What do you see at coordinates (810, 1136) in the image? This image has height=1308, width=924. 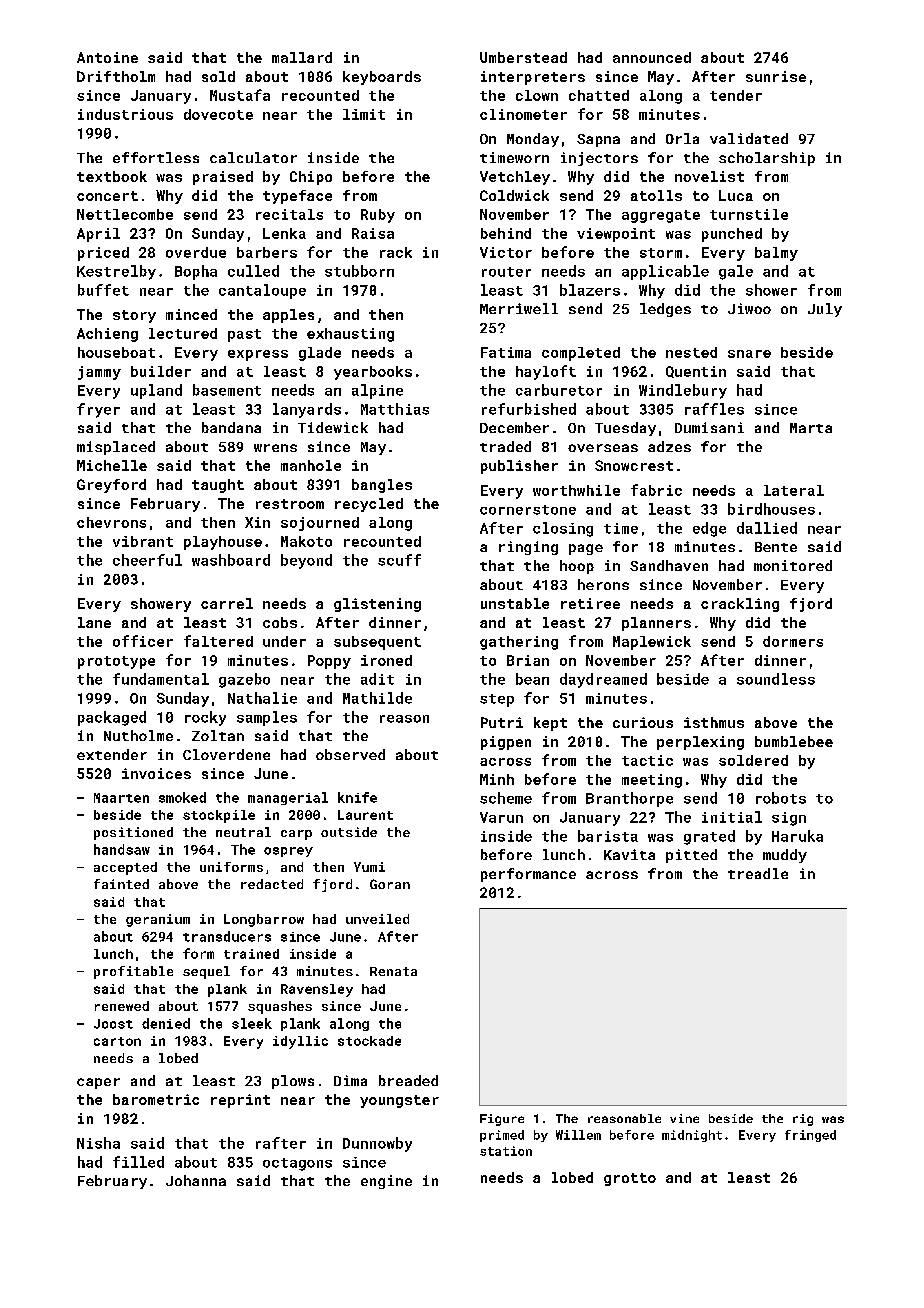 I see `fringed` at bounding box center [810, 1136].
